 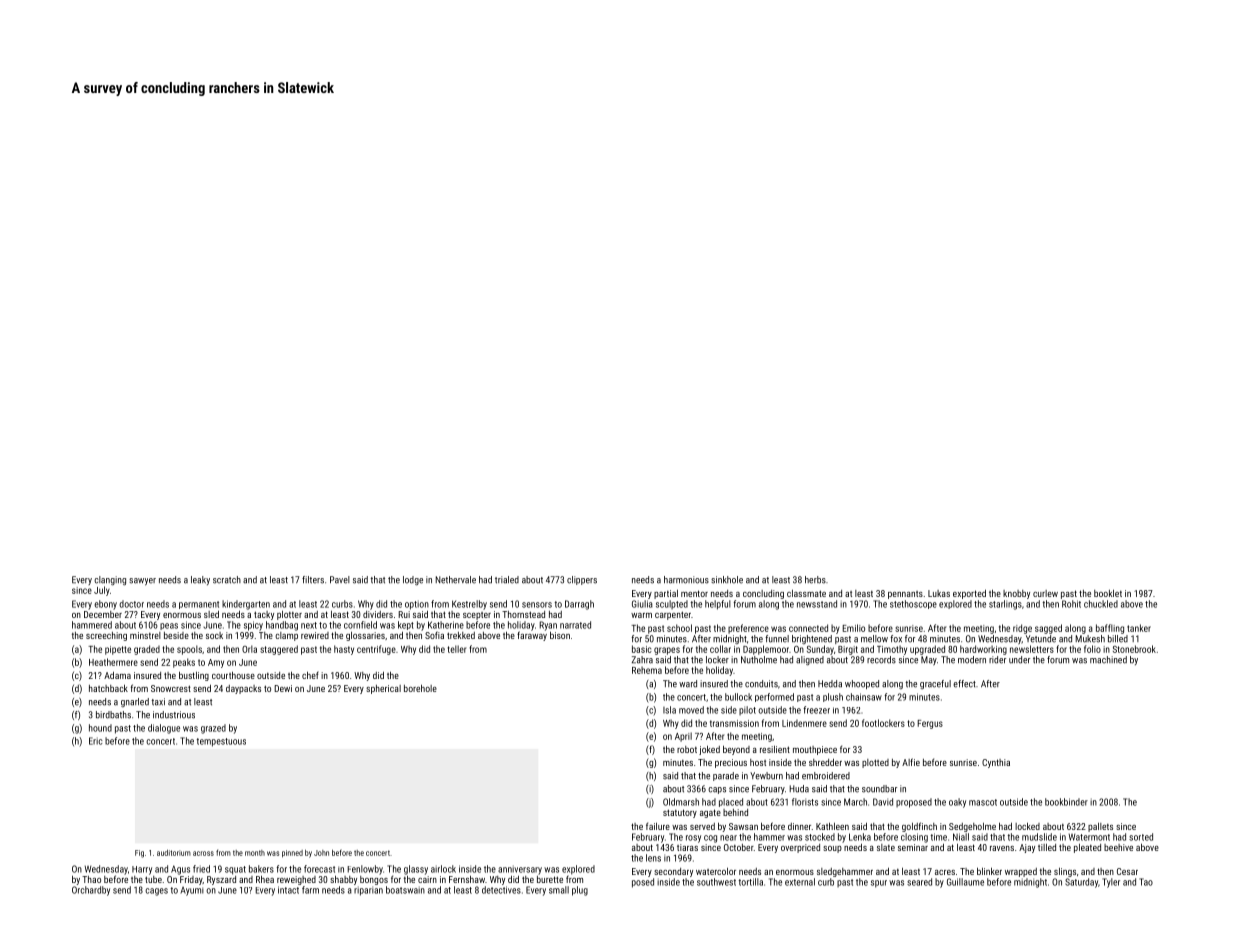 What do you see at coordinates (957, 803) in the screenshot?
I see `oaky` at bounding box center [957, 803].
